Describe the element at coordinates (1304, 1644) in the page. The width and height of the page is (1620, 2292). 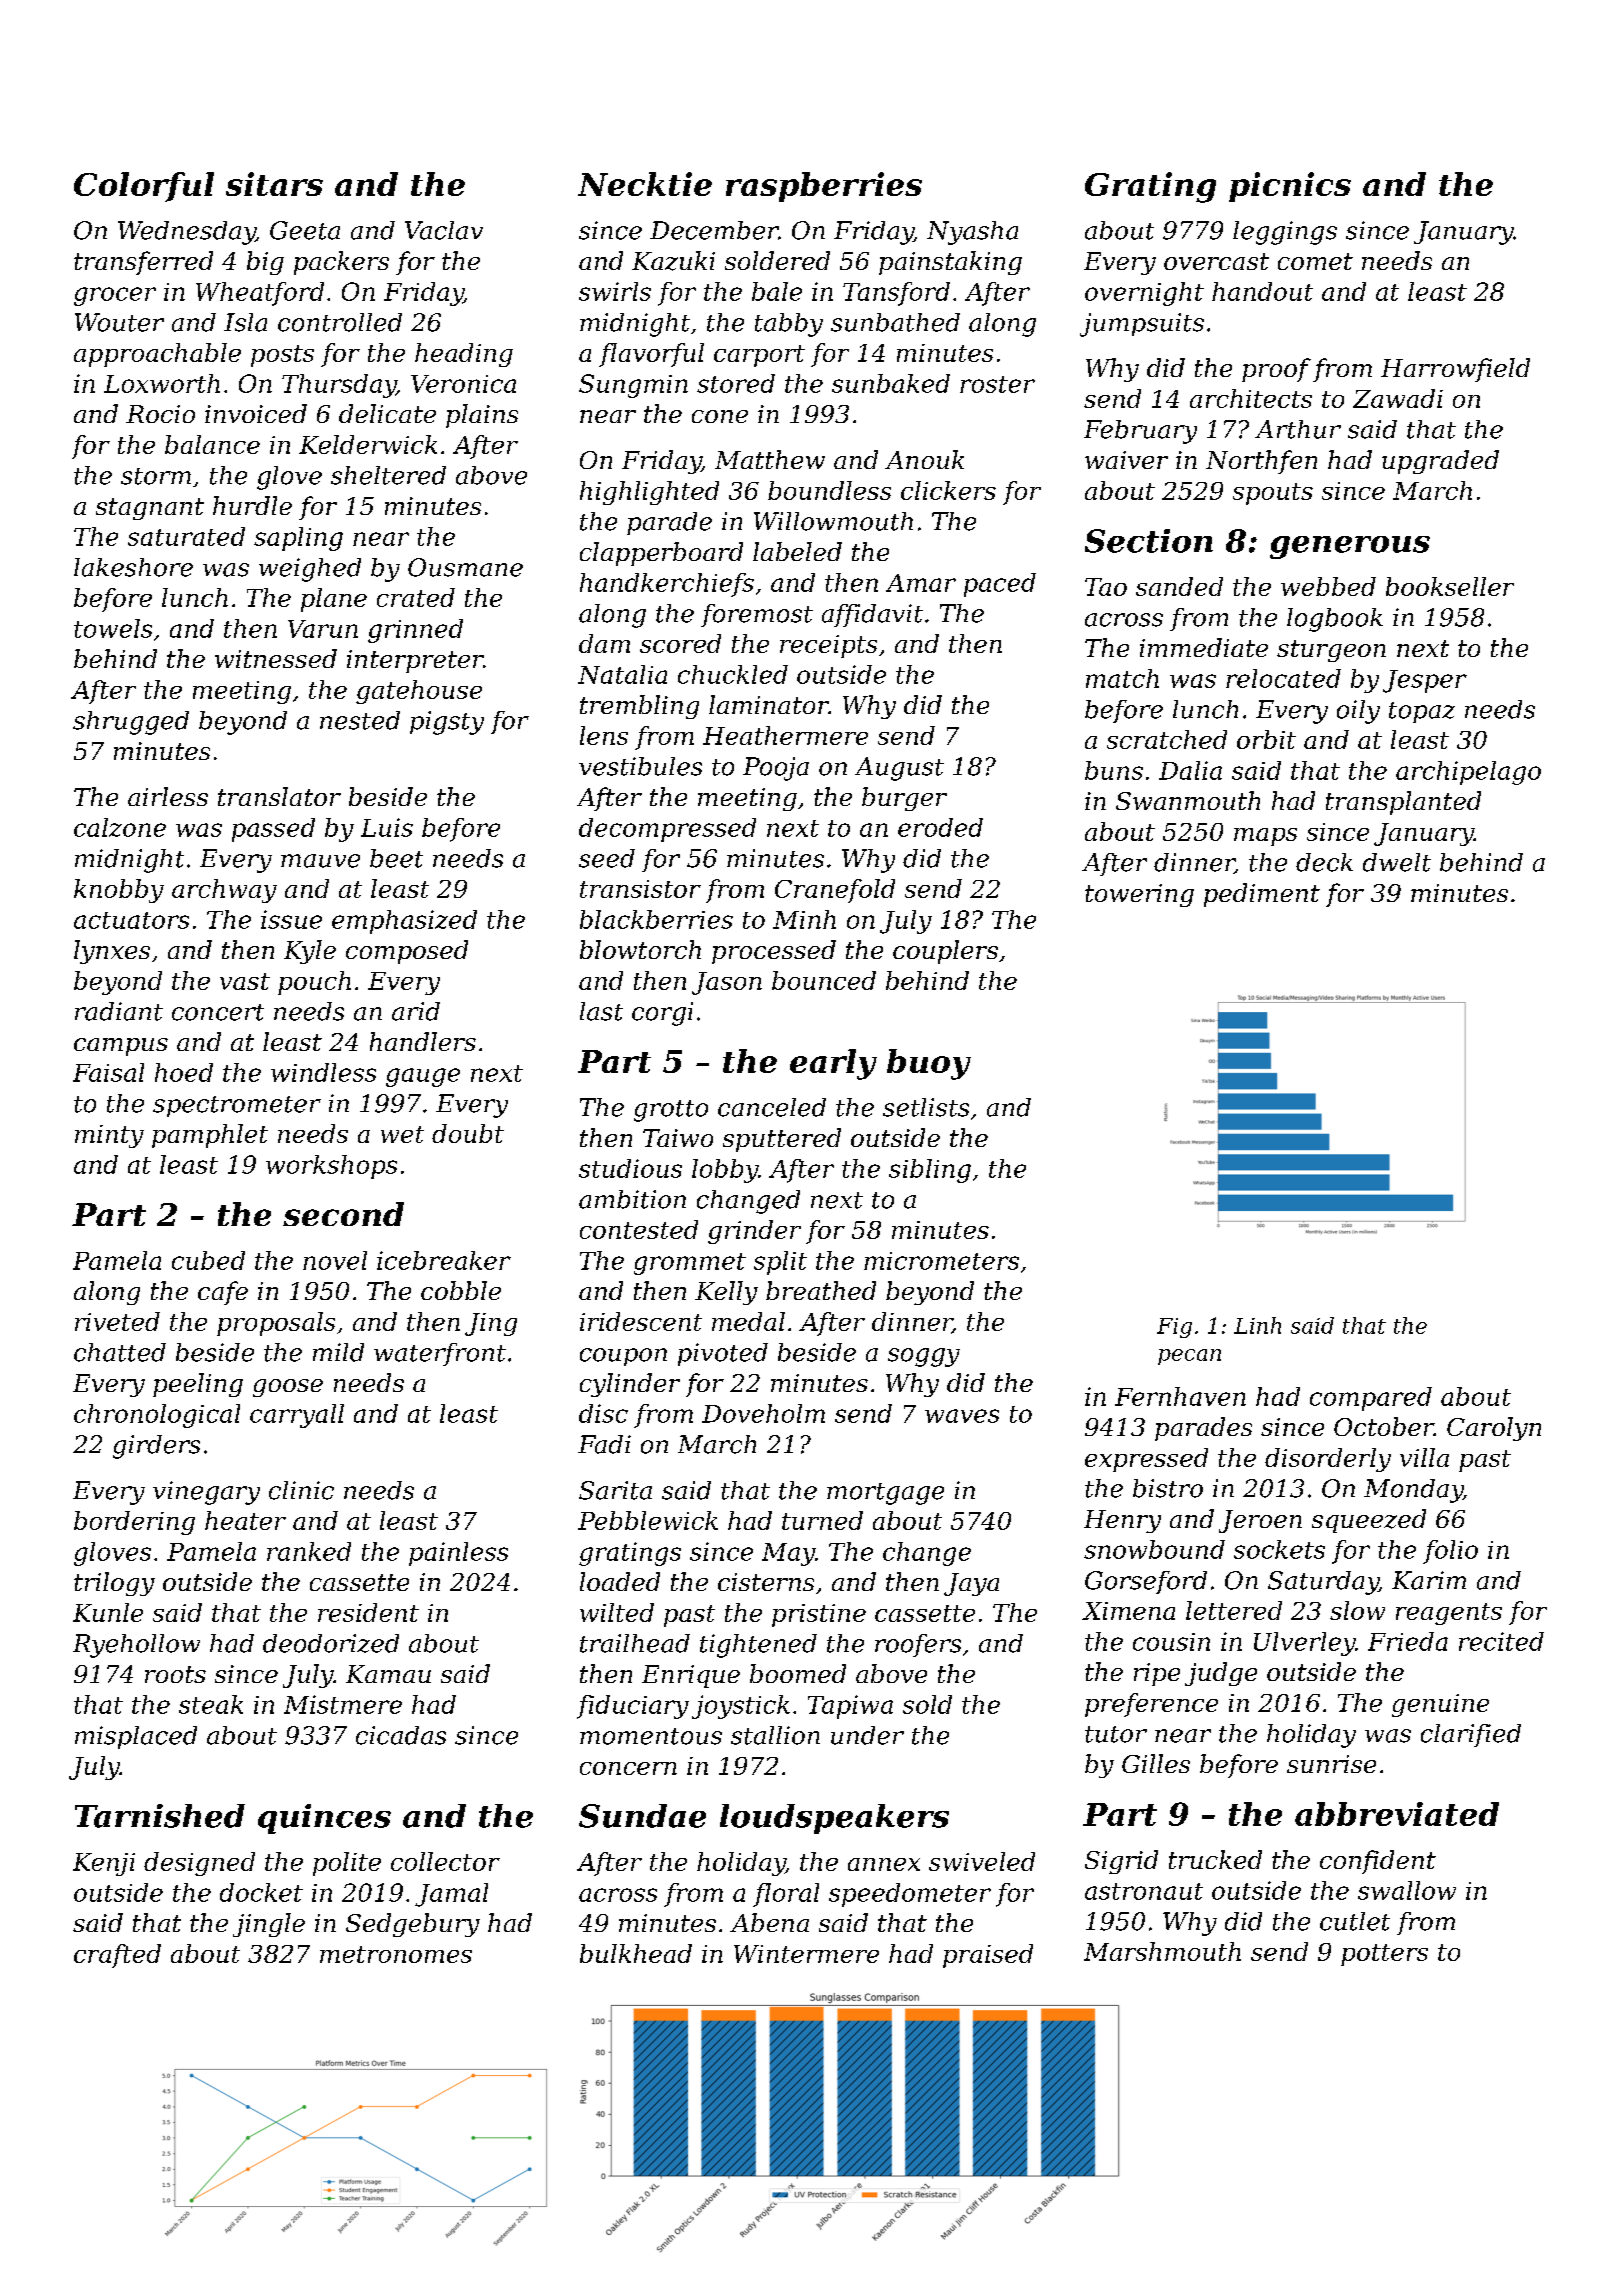
I see `Ulverley` at that location.
